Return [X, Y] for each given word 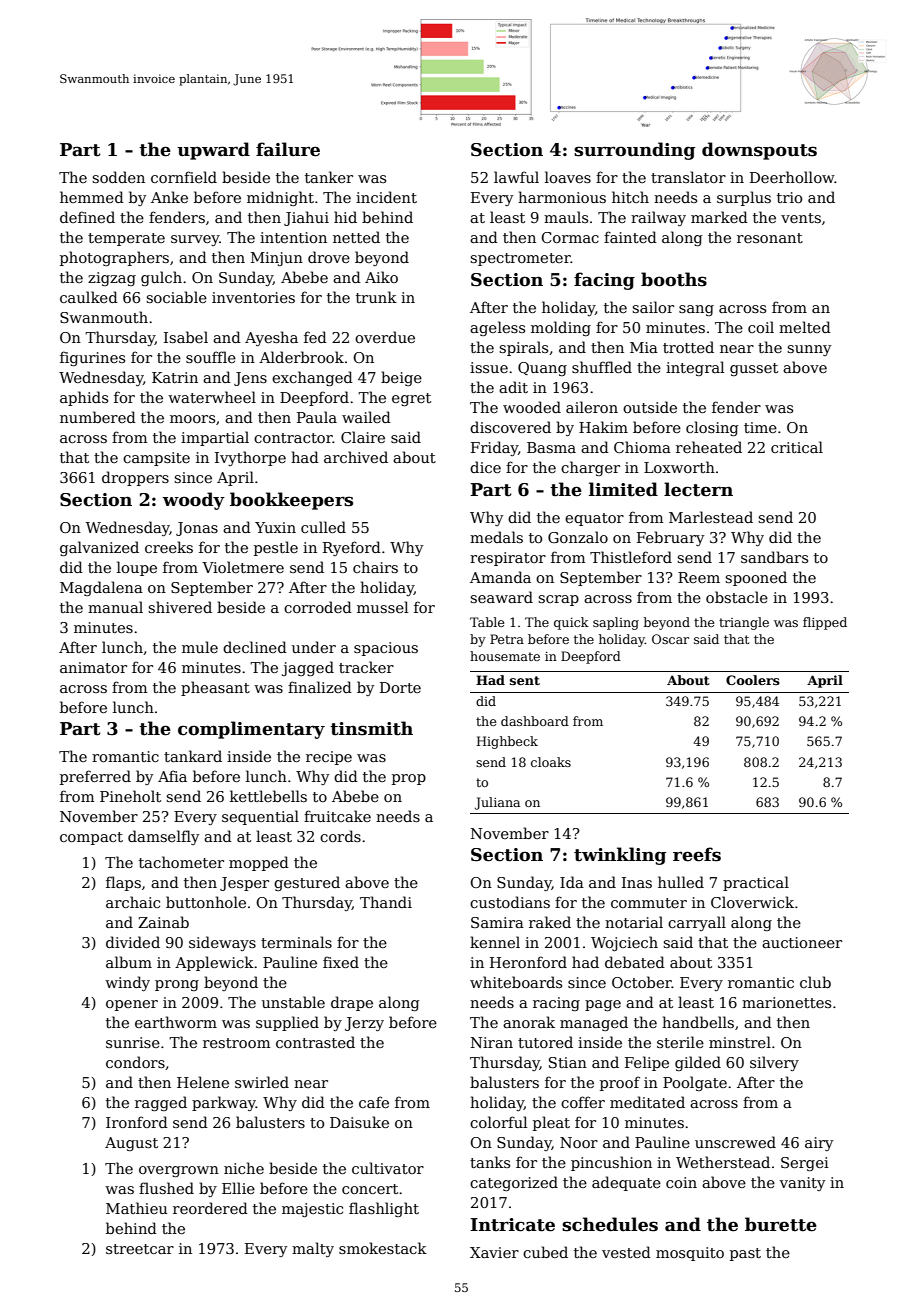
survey [195, 240]
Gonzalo [578, 537]
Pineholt [130, 796]
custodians [510, 902]
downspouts [759, 151]
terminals [296, 942]
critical [797, 447]
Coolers [753, 680]
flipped [825, 623]
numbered [98, 417]
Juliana [497, 803]
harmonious [562, 197]
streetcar [140, 1249]
